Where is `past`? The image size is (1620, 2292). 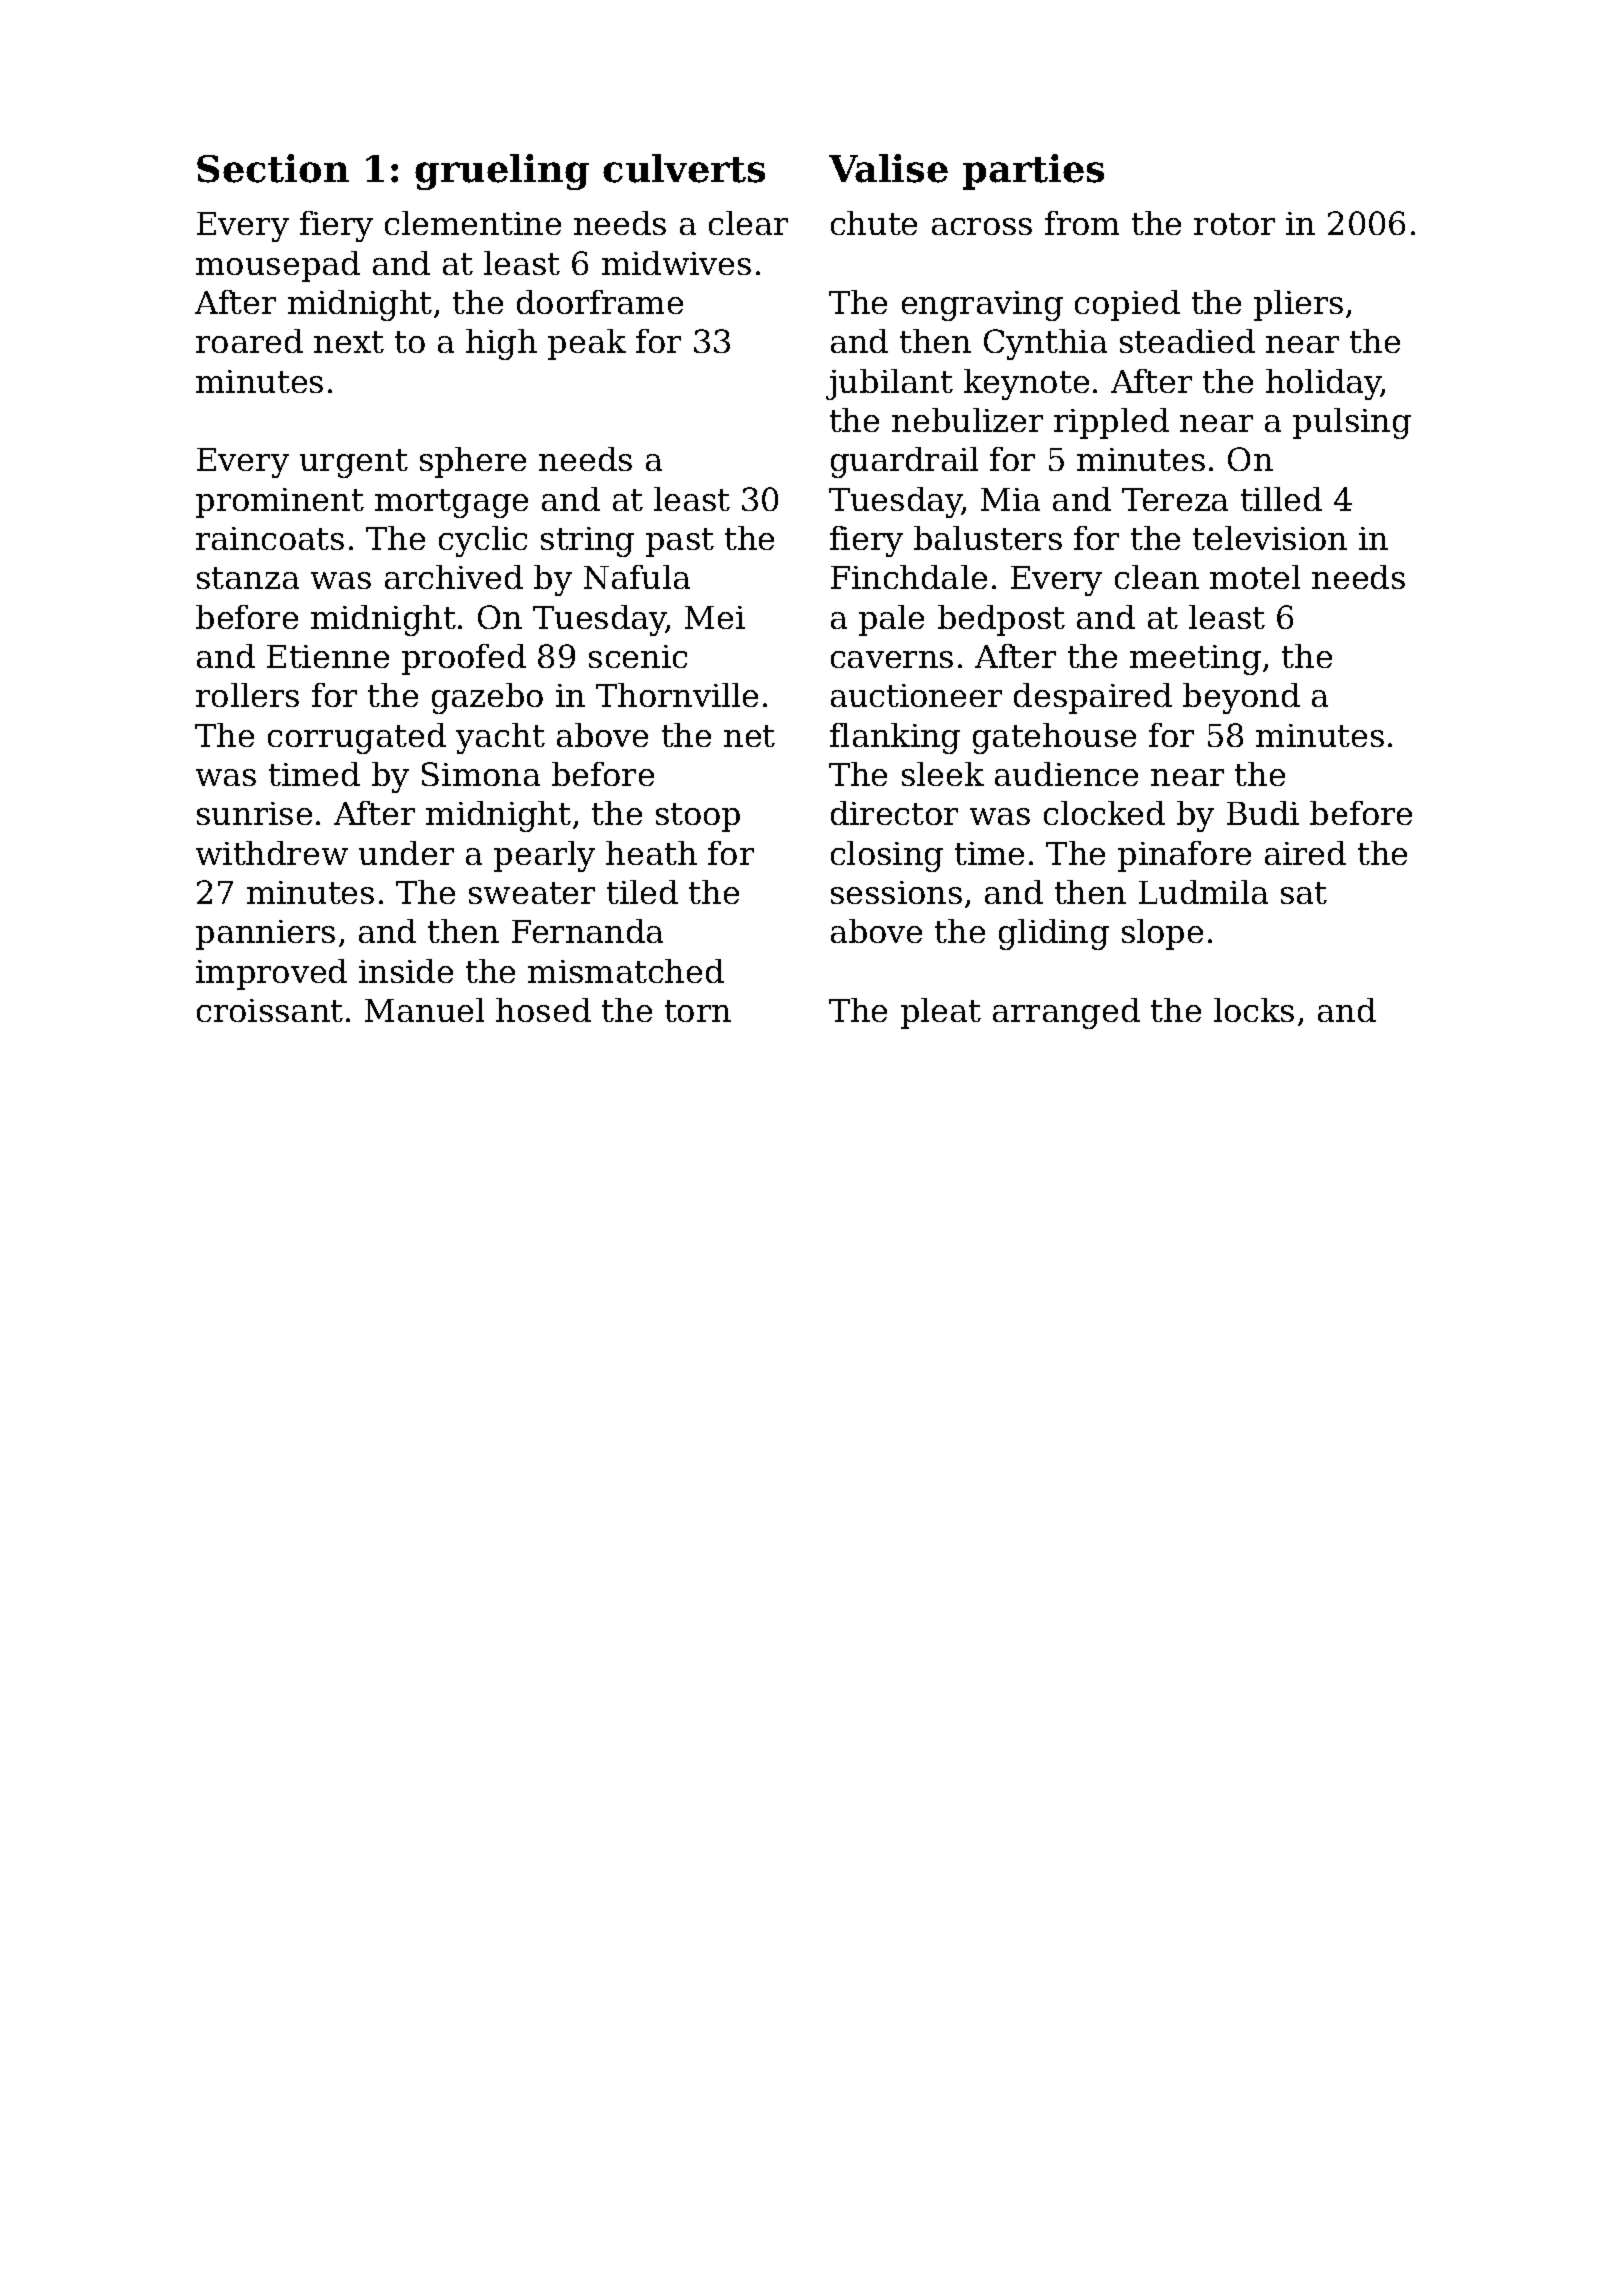 past is located at coordinates (680, 542).
